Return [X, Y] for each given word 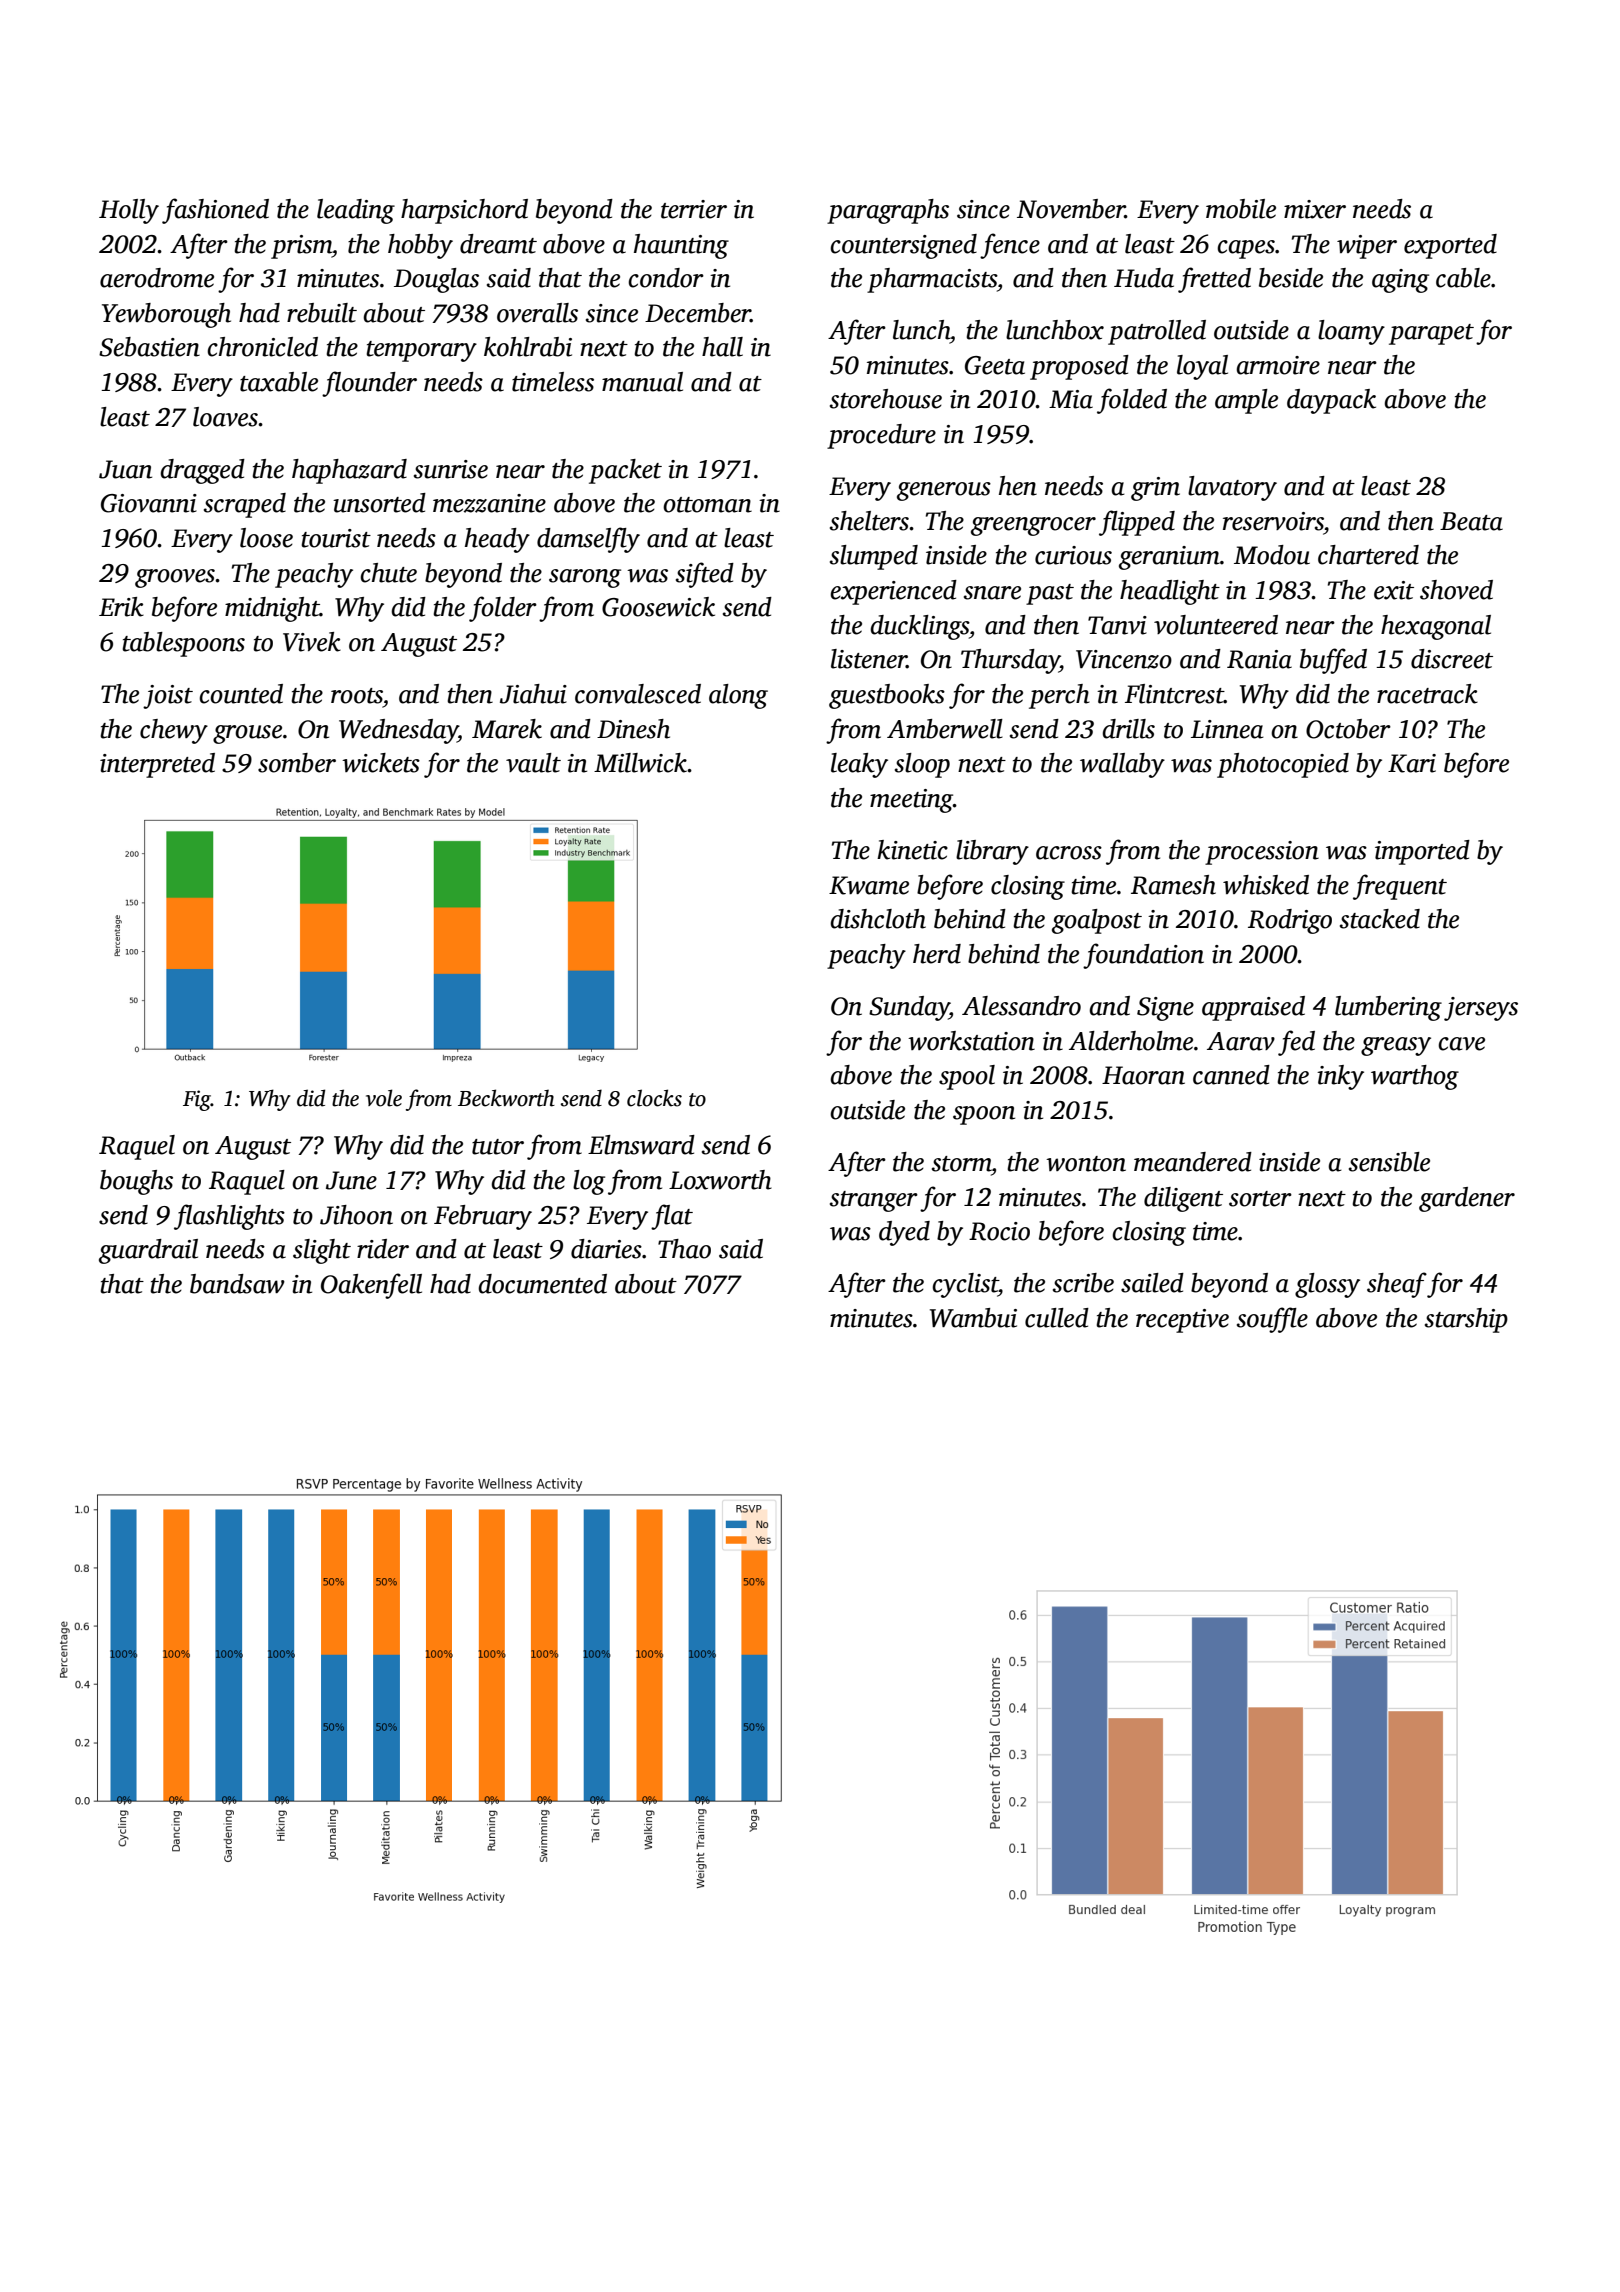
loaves [225, 417]
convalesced [638, 694]
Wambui [973, 1318]
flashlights [229, 1217]
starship [1466, 1320]
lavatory [1232, 488]
